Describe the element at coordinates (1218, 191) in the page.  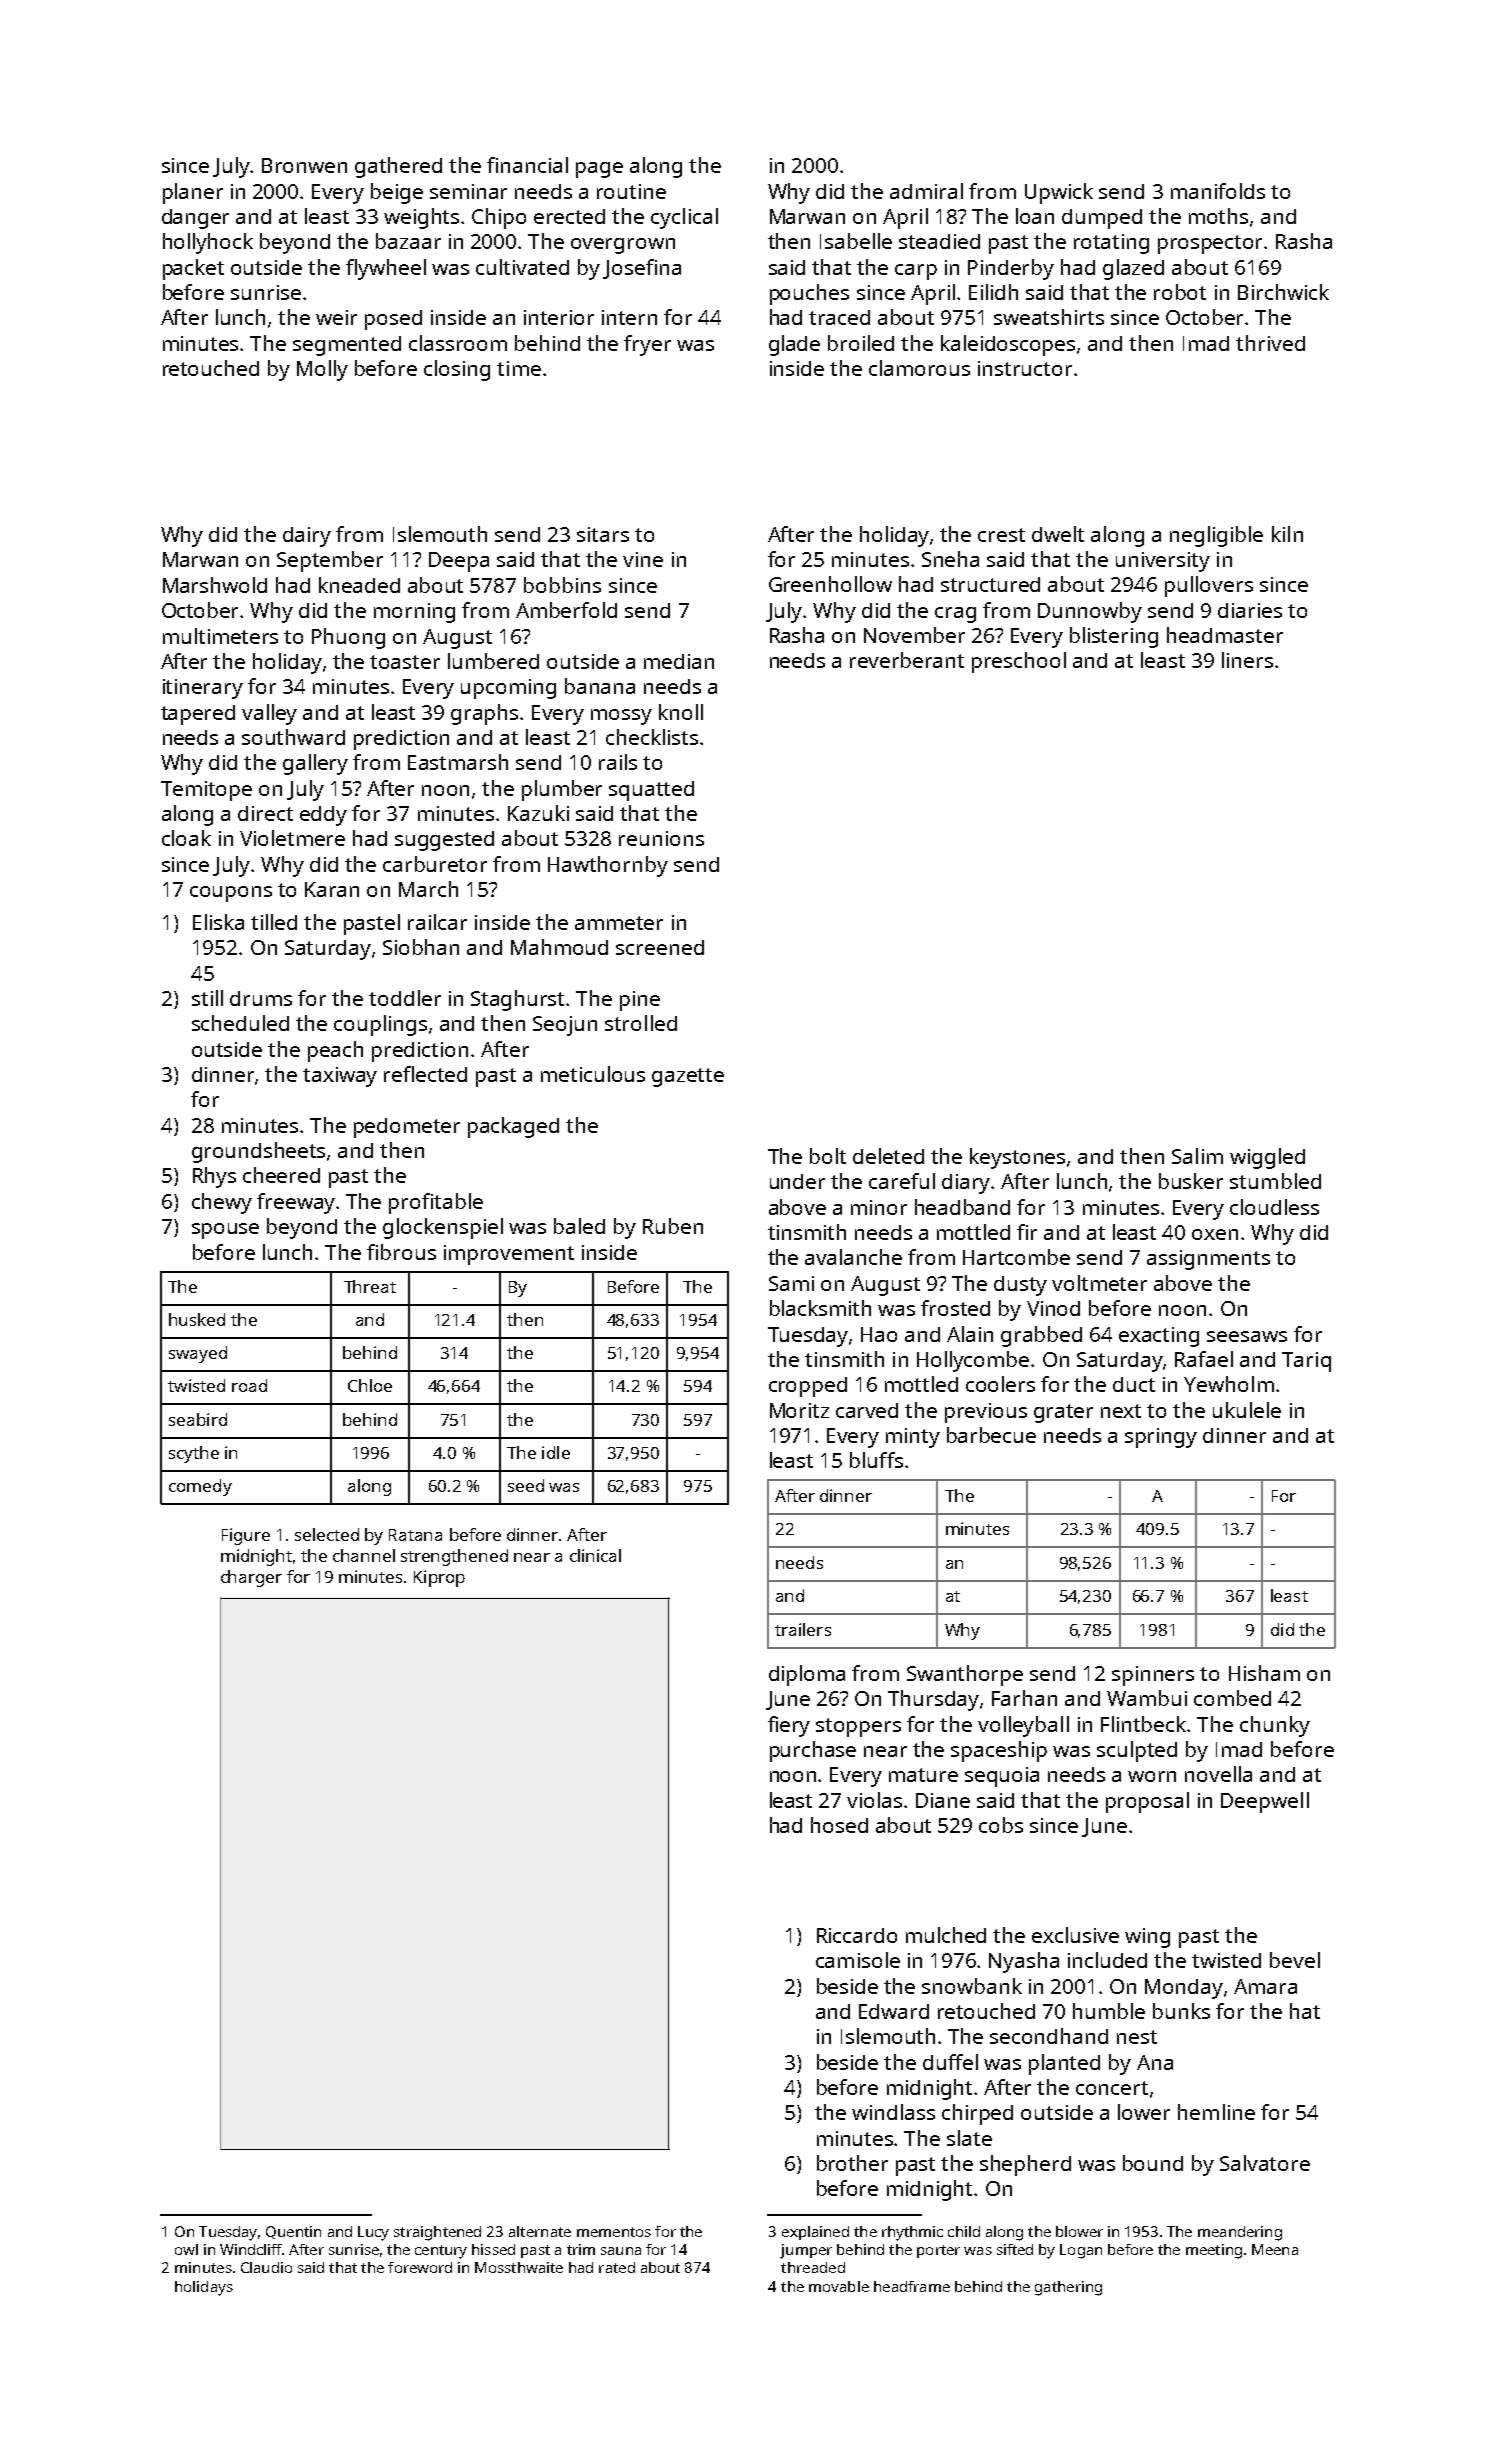
I see `manifolds` at that location.
